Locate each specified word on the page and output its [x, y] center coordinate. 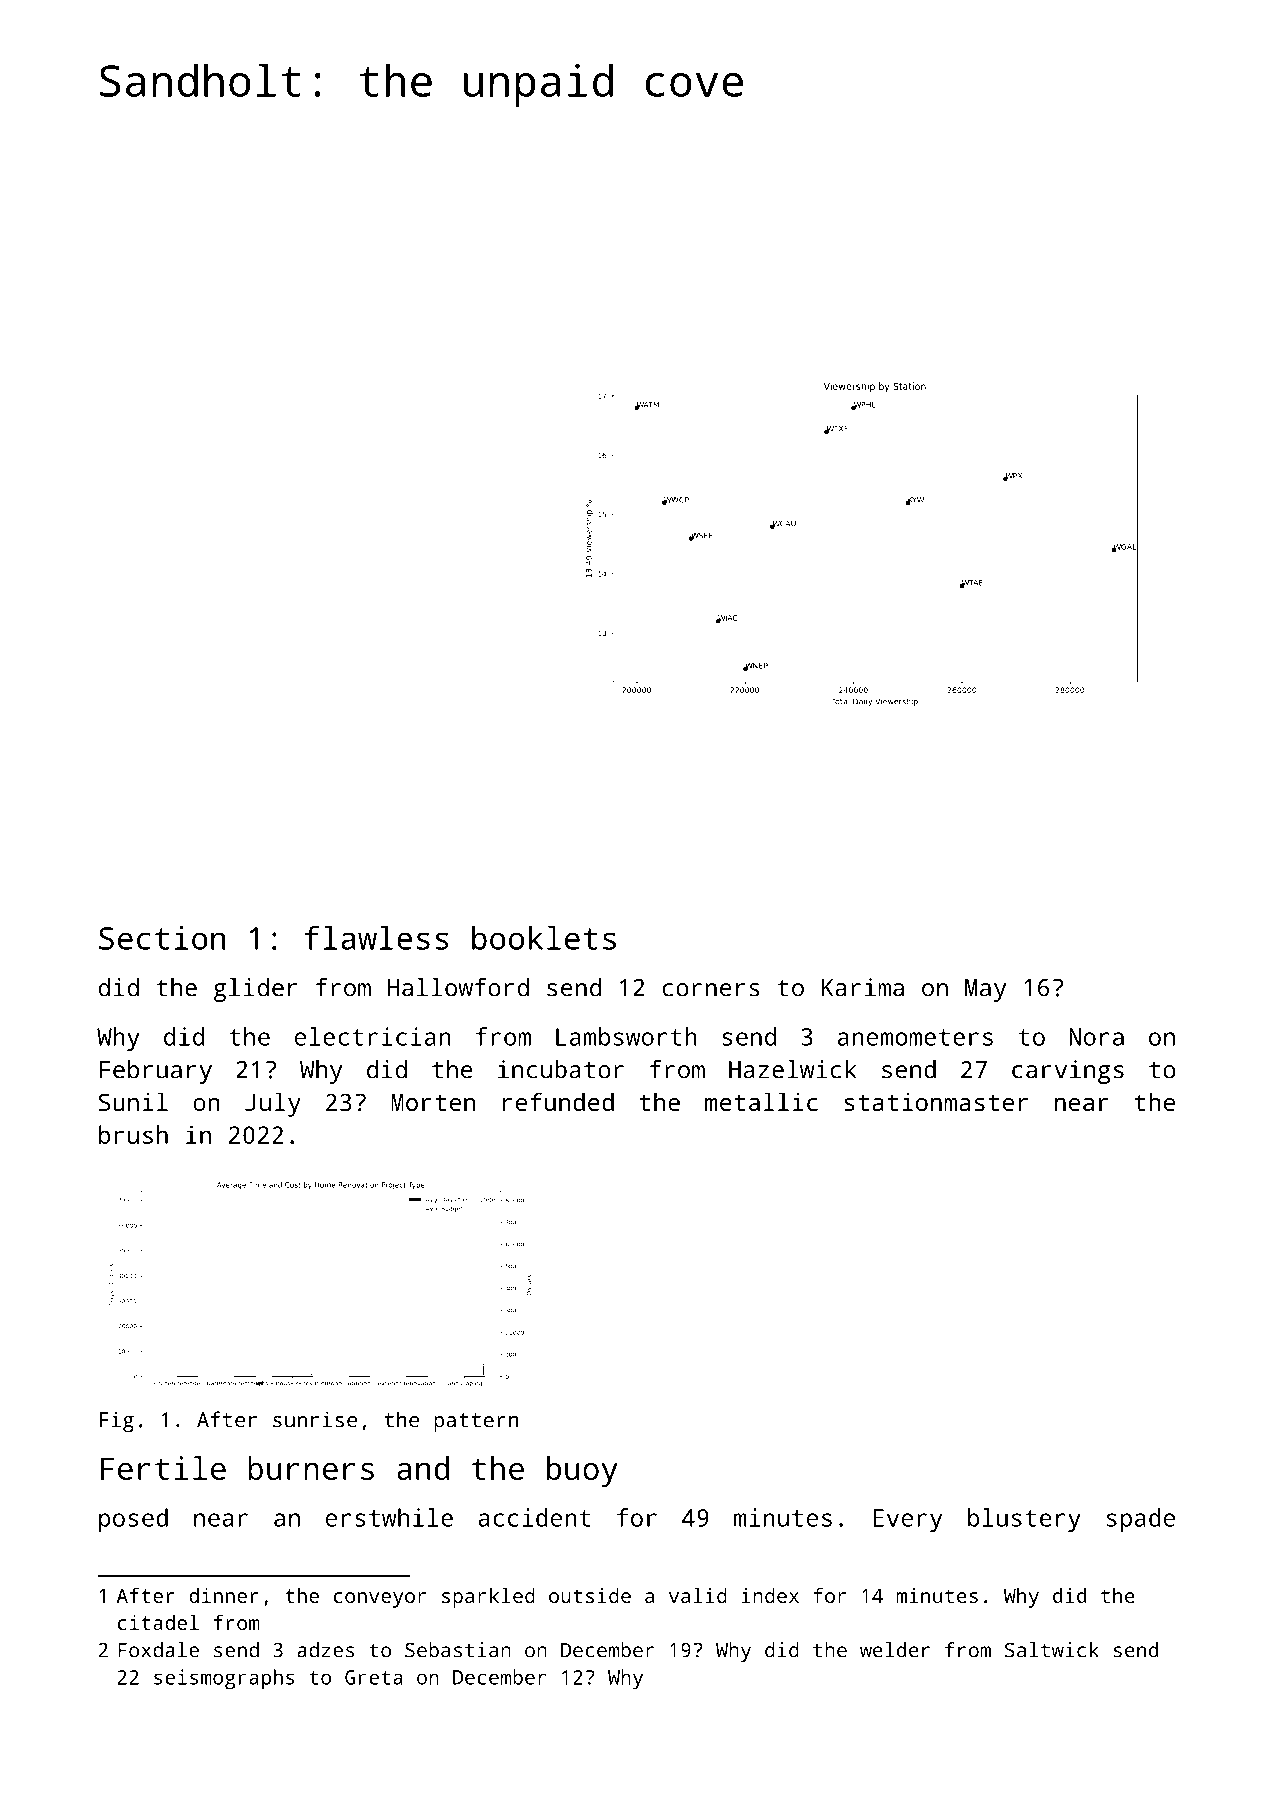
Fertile [163, 1468]
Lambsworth [626, 1036]
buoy [582, 1471]
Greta [374, 1677]
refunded [558, 1101]
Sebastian [458, 1650]
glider [255, 990]
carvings [1068, 1072]
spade [1141, 1520]
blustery [1024, 1520]
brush [133, 1134]
